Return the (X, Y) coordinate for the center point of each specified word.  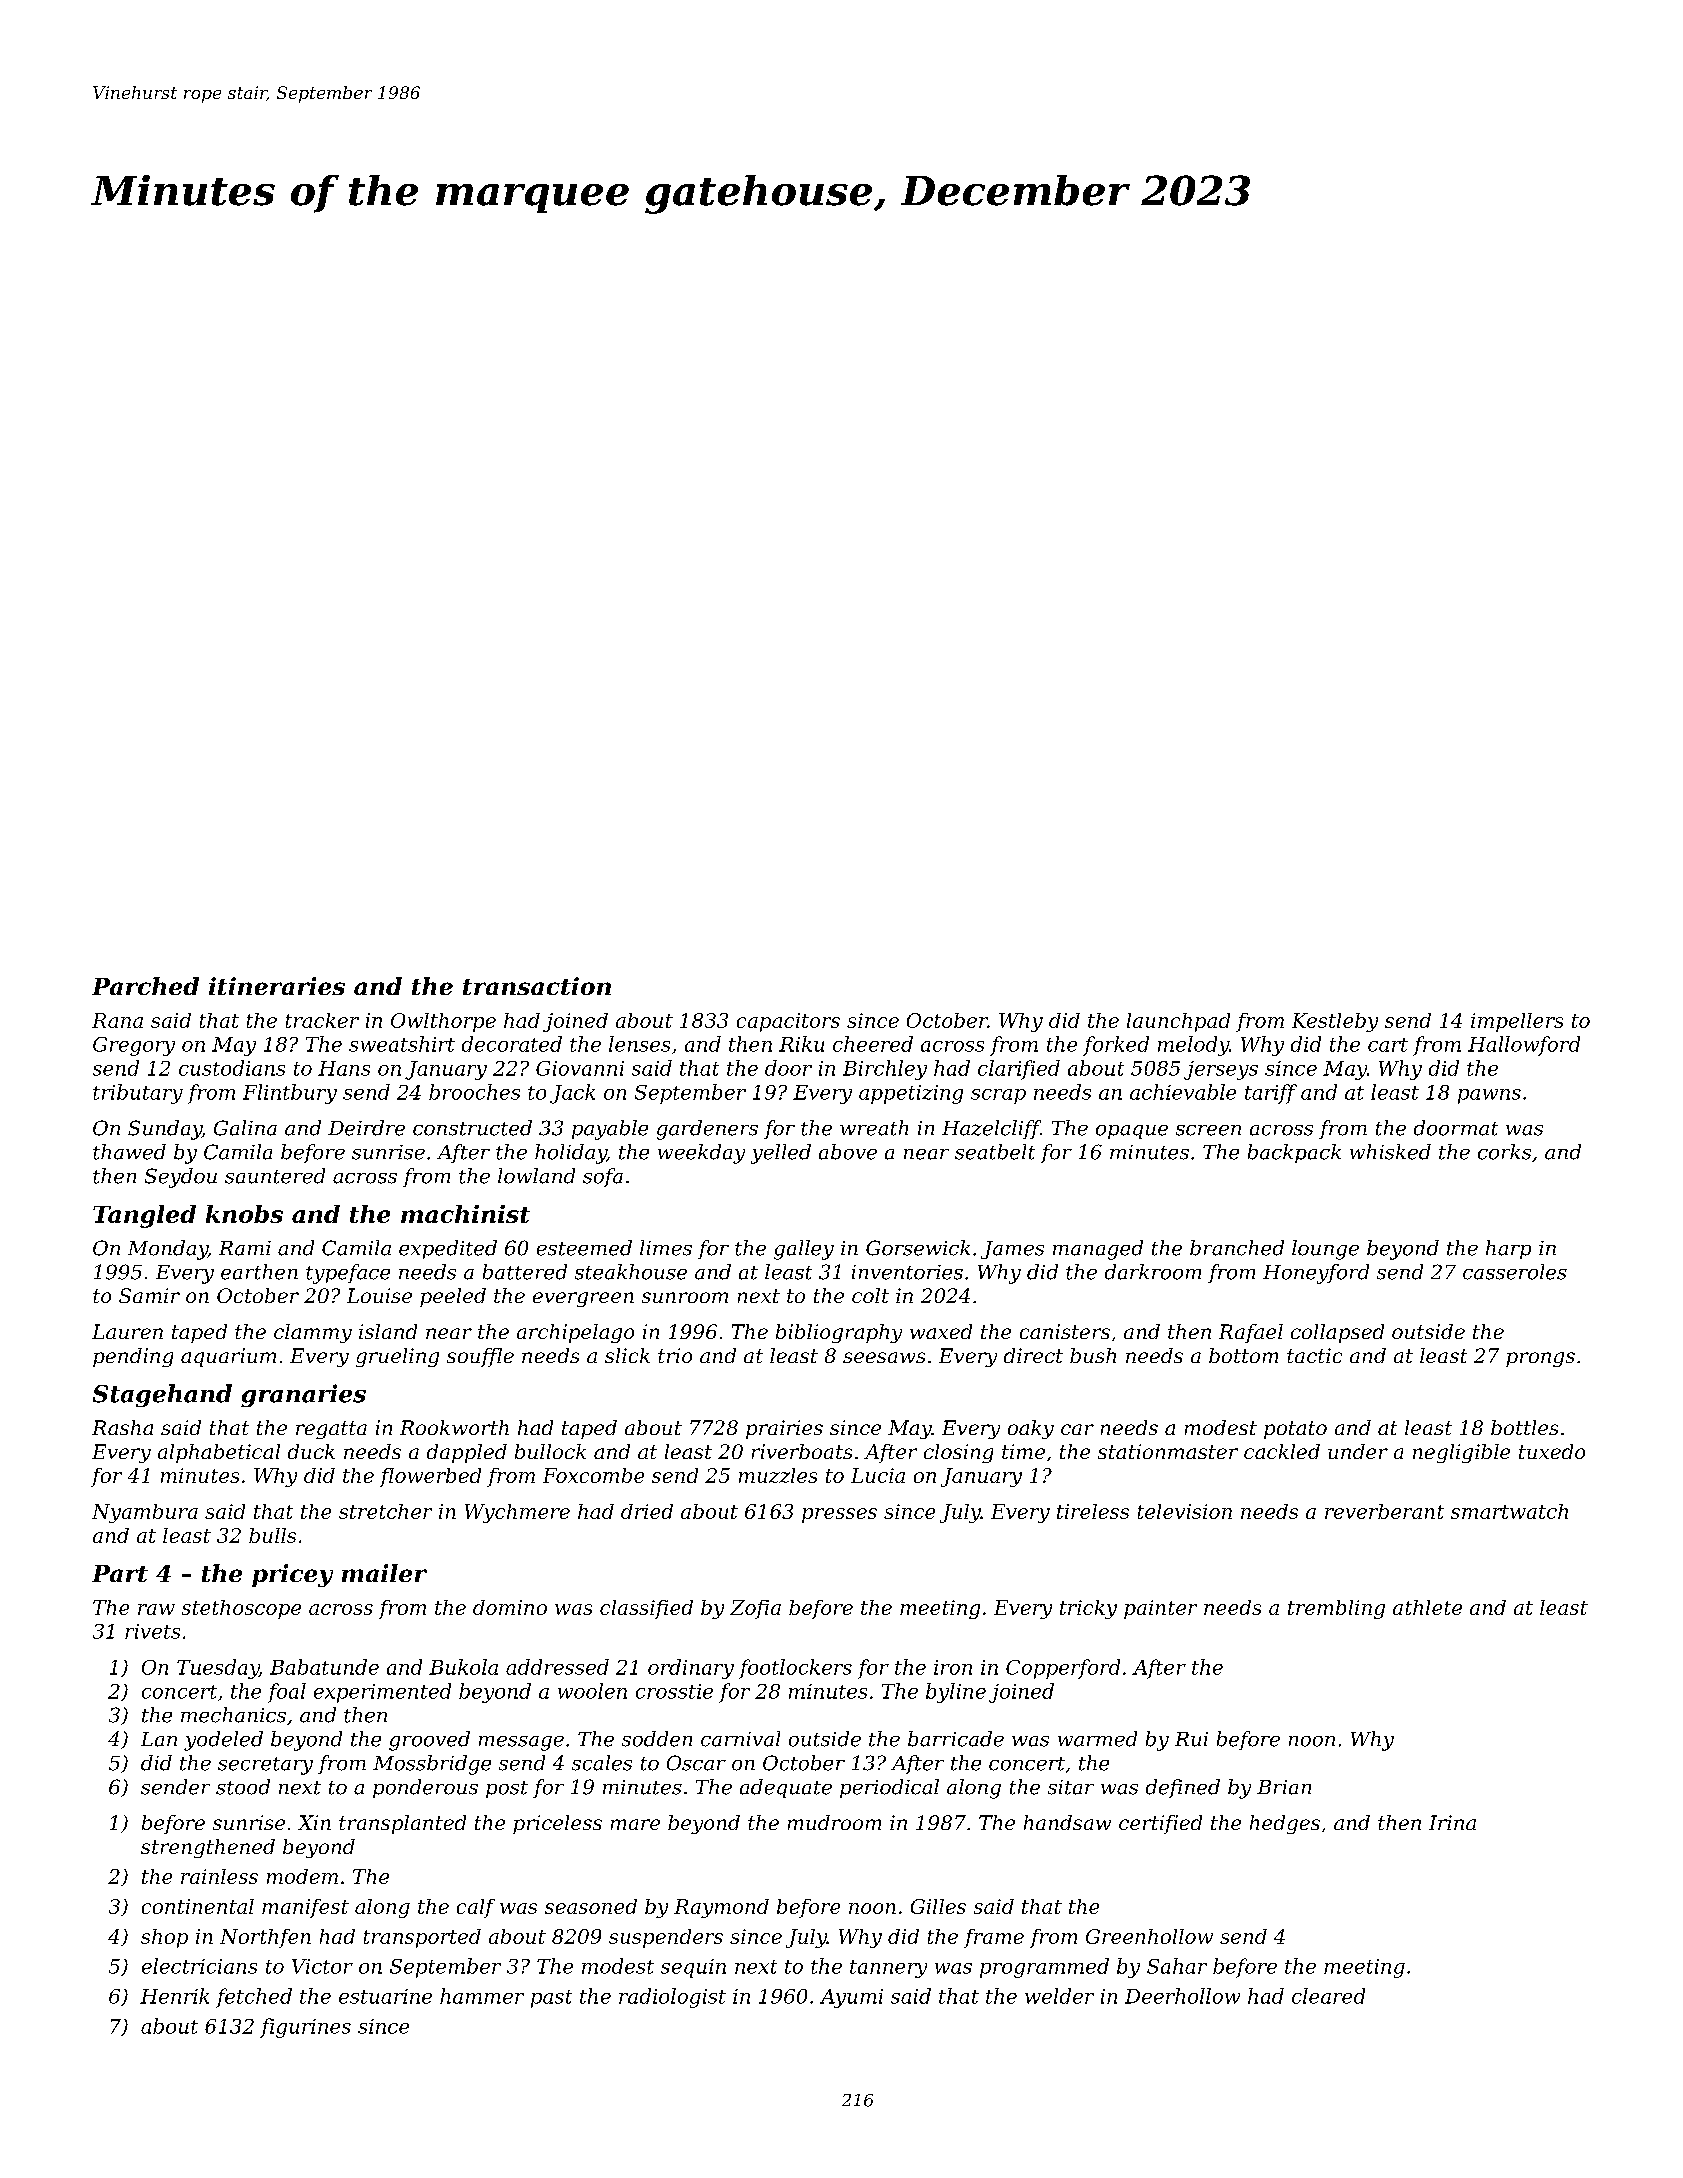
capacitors (788, 1022)
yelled (781, 1154)
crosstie (674, 1691)
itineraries (277, 986)
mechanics (233, 1715)
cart (1388, 1045)
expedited (448, 1249)
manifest (305, 1908)
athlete (1427, 1607)
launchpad (1178, 1022)
